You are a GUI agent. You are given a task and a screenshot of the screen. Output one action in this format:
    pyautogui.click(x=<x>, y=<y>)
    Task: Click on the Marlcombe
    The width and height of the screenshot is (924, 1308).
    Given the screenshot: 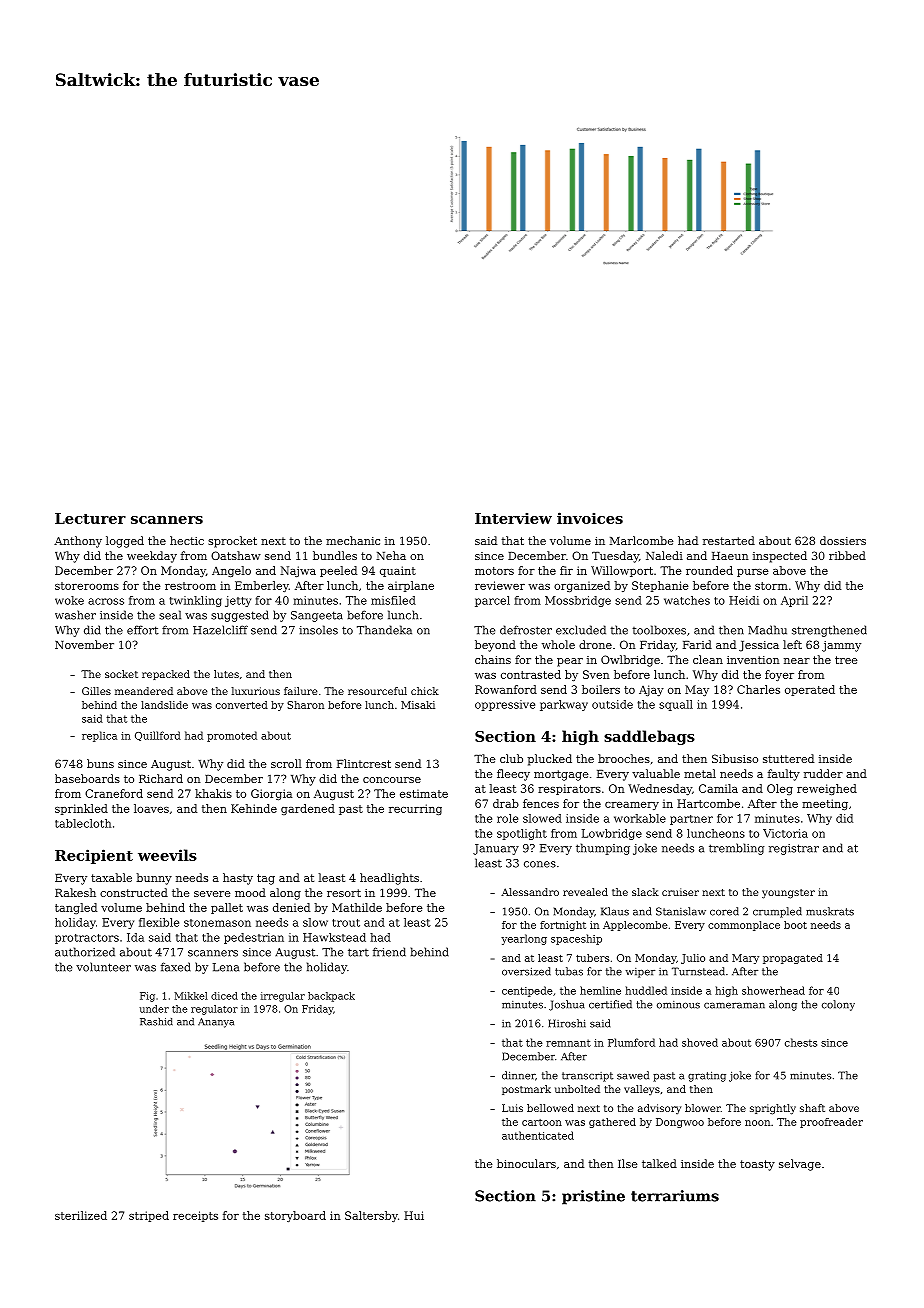 What is the action you would take?
    pyautogui.click(x=641, y=540)
